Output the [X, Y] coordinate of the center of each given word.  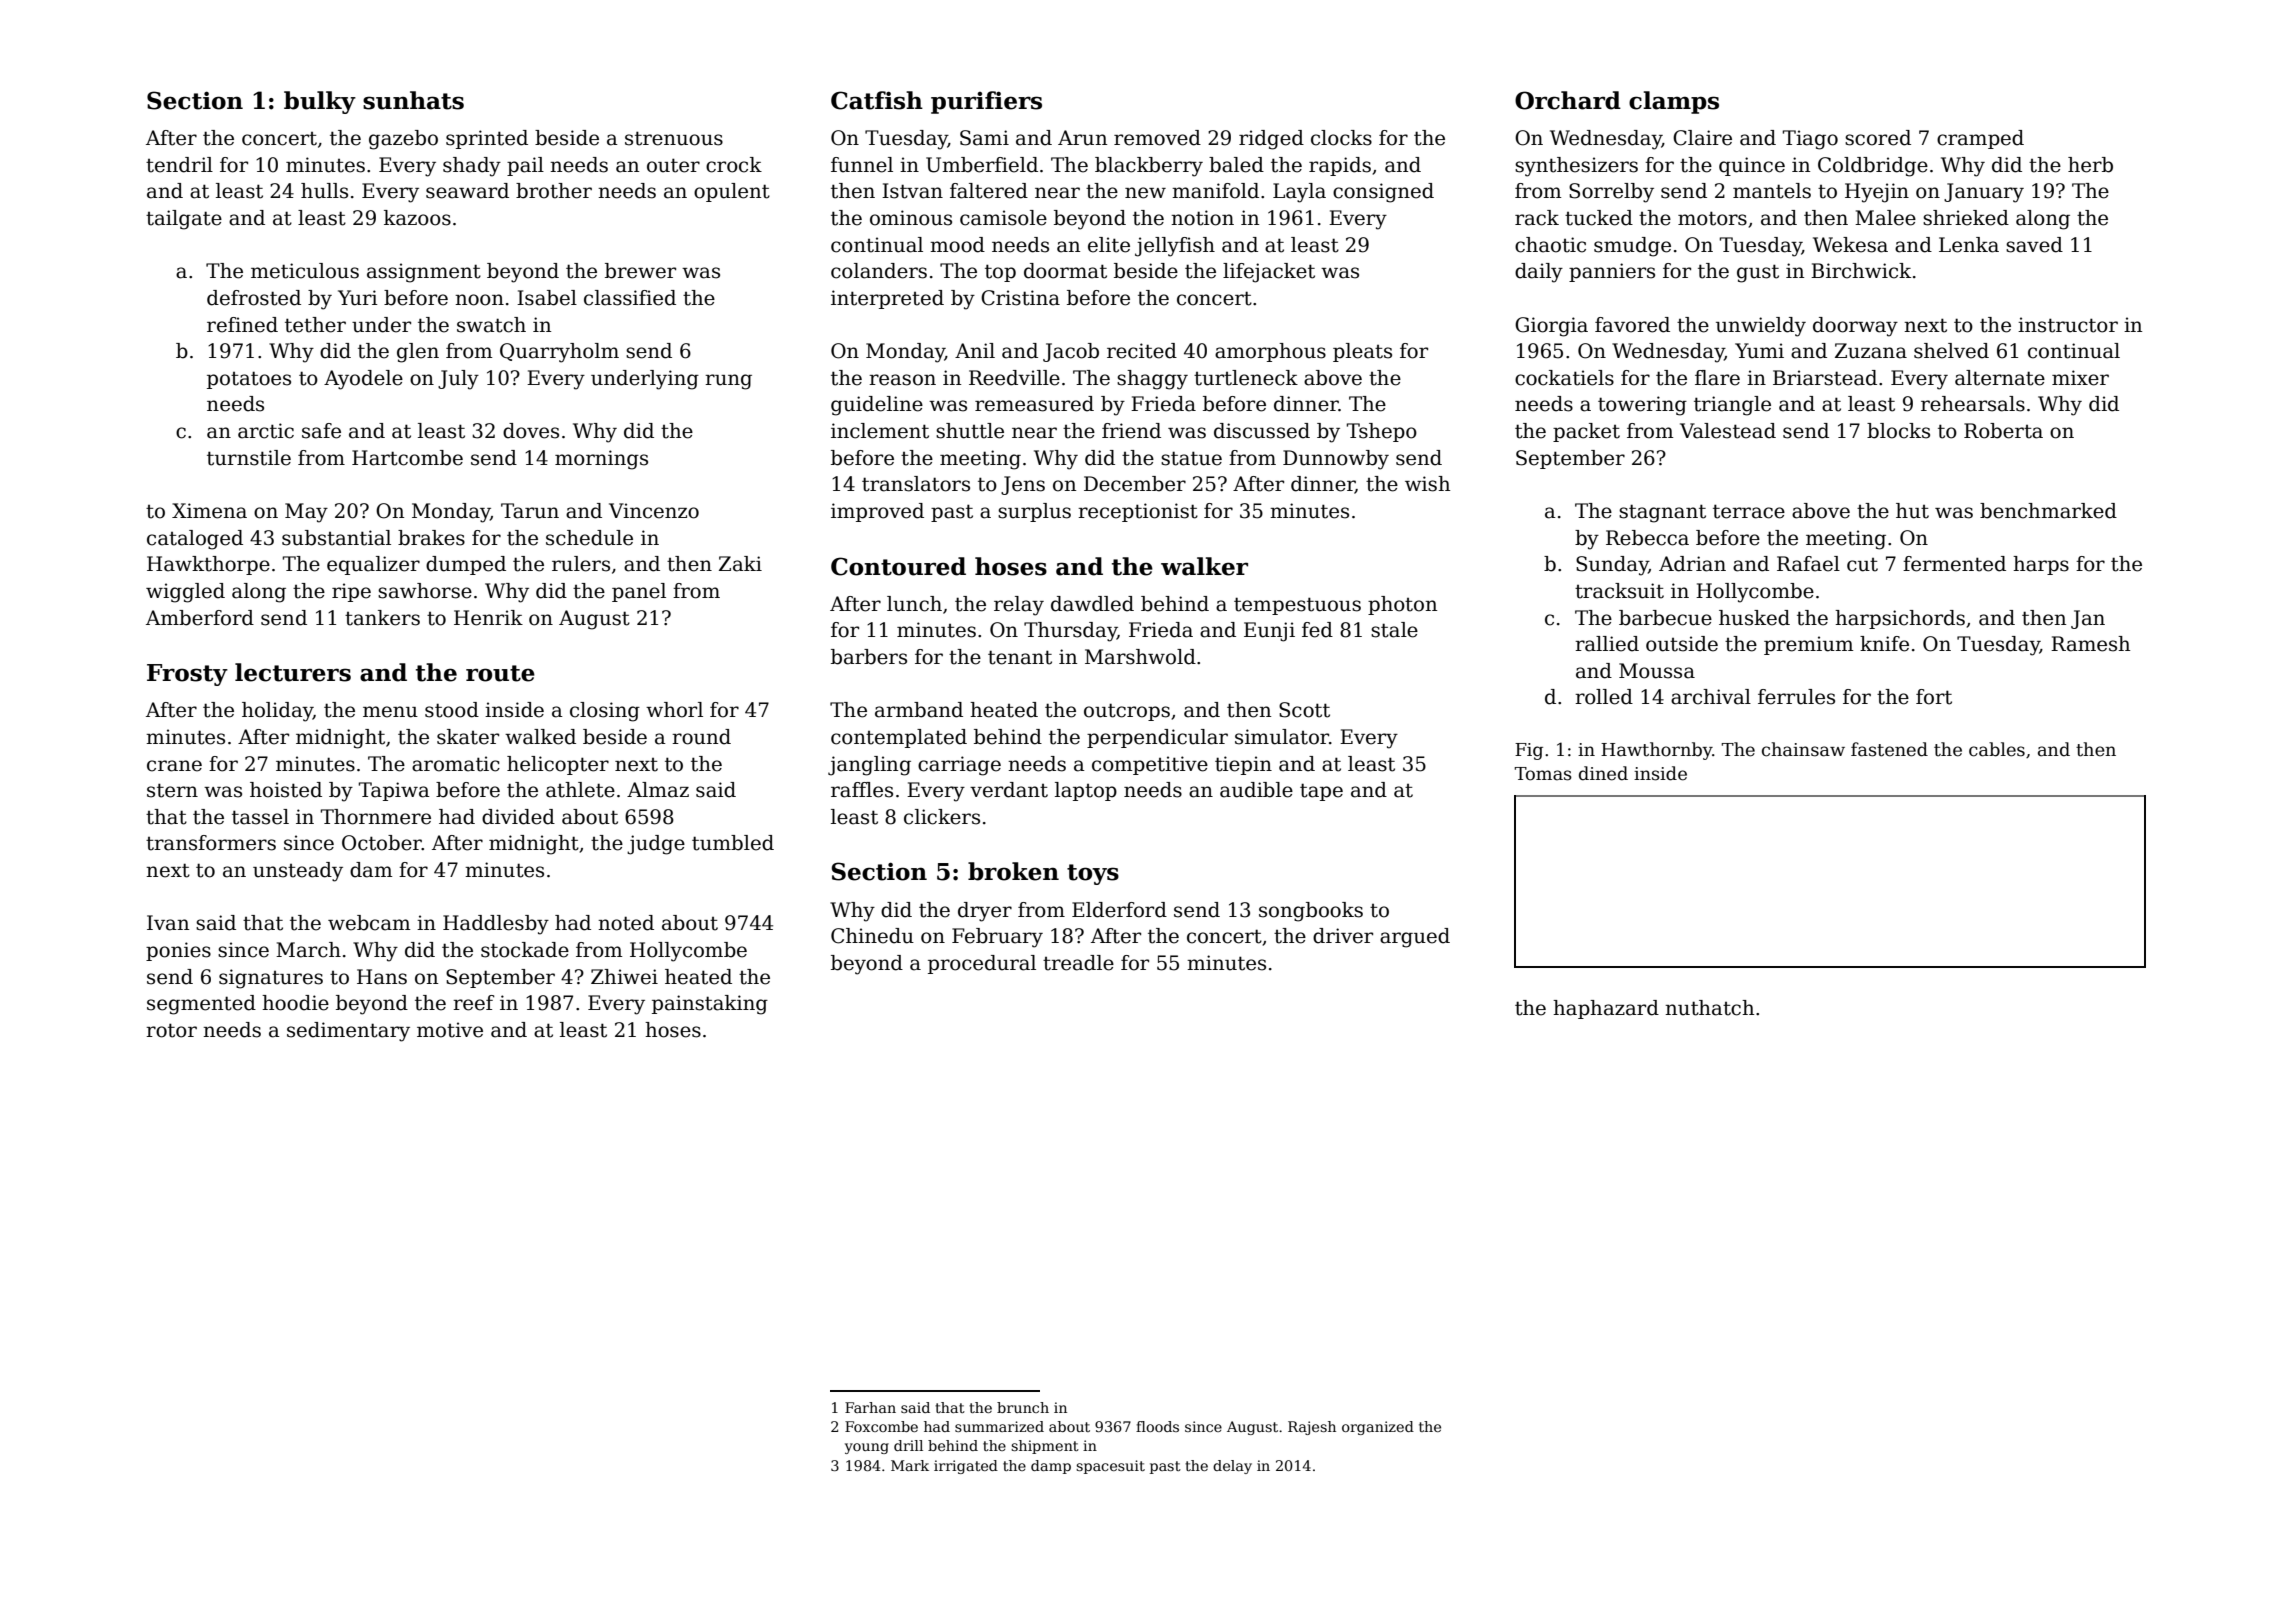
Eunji [1269, 632]
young [867, 1448]
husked [1754, 618]
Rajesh [1312, 1428]
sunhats [413, 100]
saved [2034, 245]
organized [1378, 1428]
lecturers [293, 672]
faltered [989, 191]
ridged [1271, 140]
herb [2090, 165]
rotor [171, 1030]
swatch [491, 325]
